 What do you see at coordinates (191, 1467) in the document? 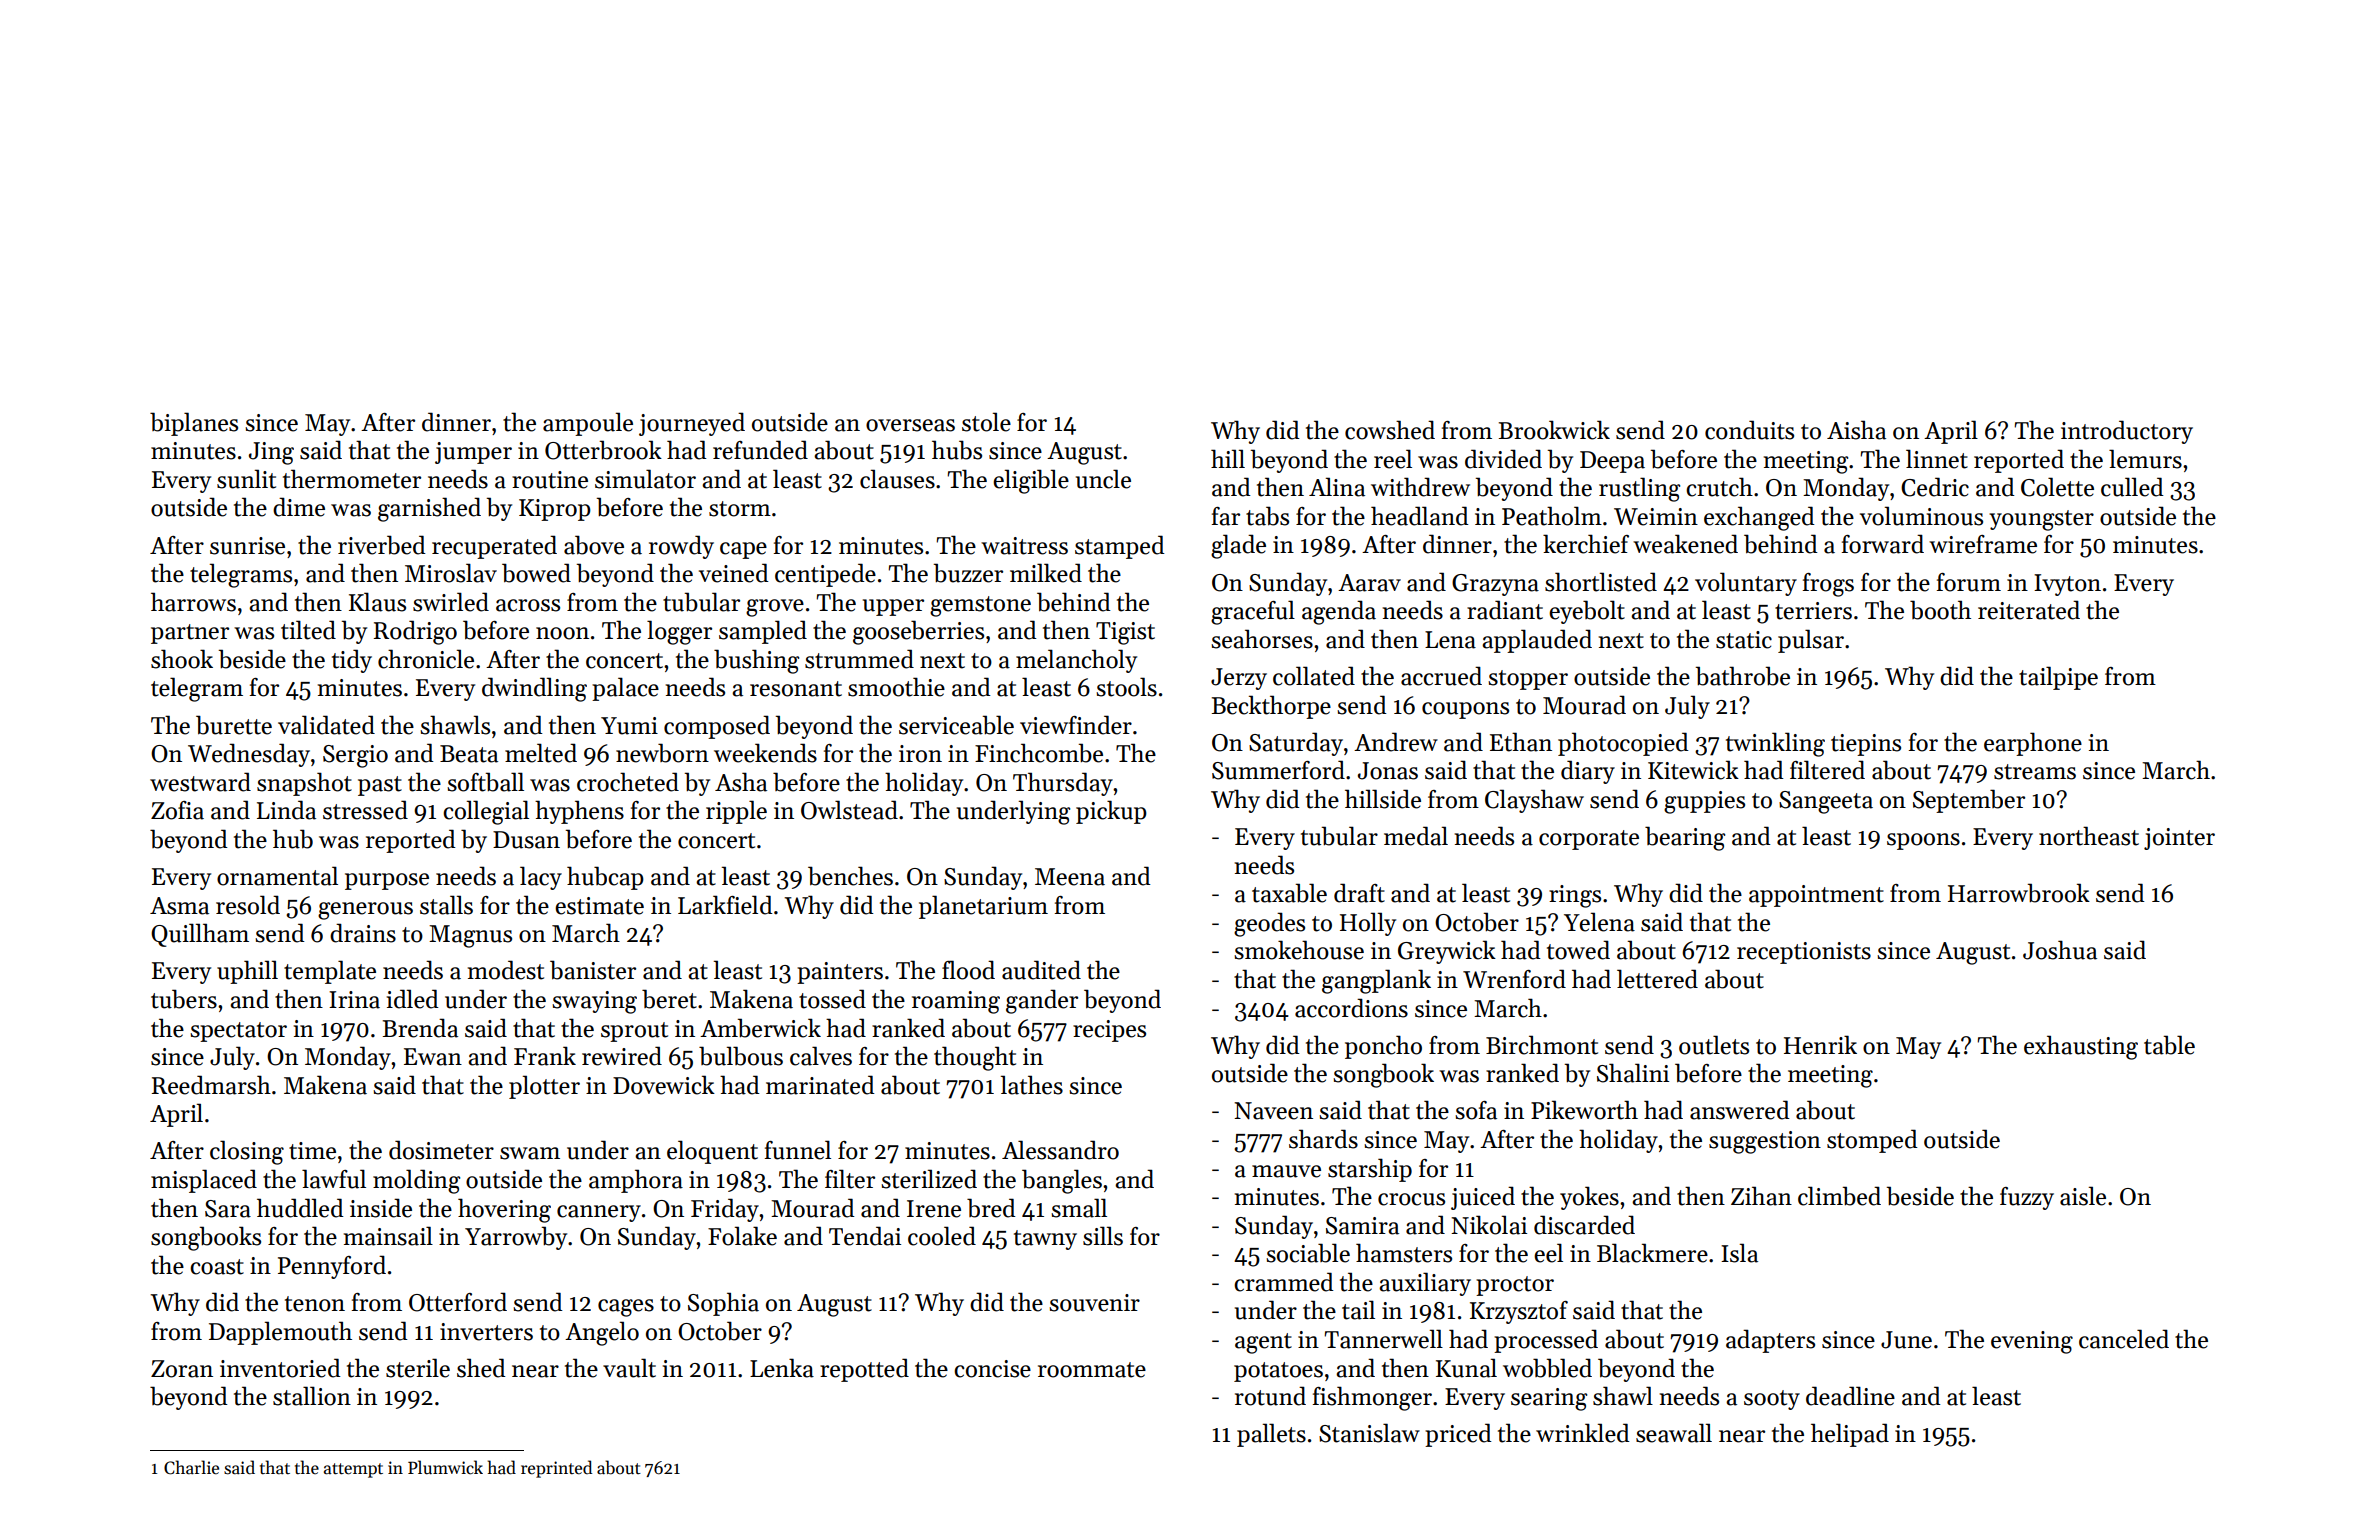
I see `Charlie` at bounding box center [191, 1467].
